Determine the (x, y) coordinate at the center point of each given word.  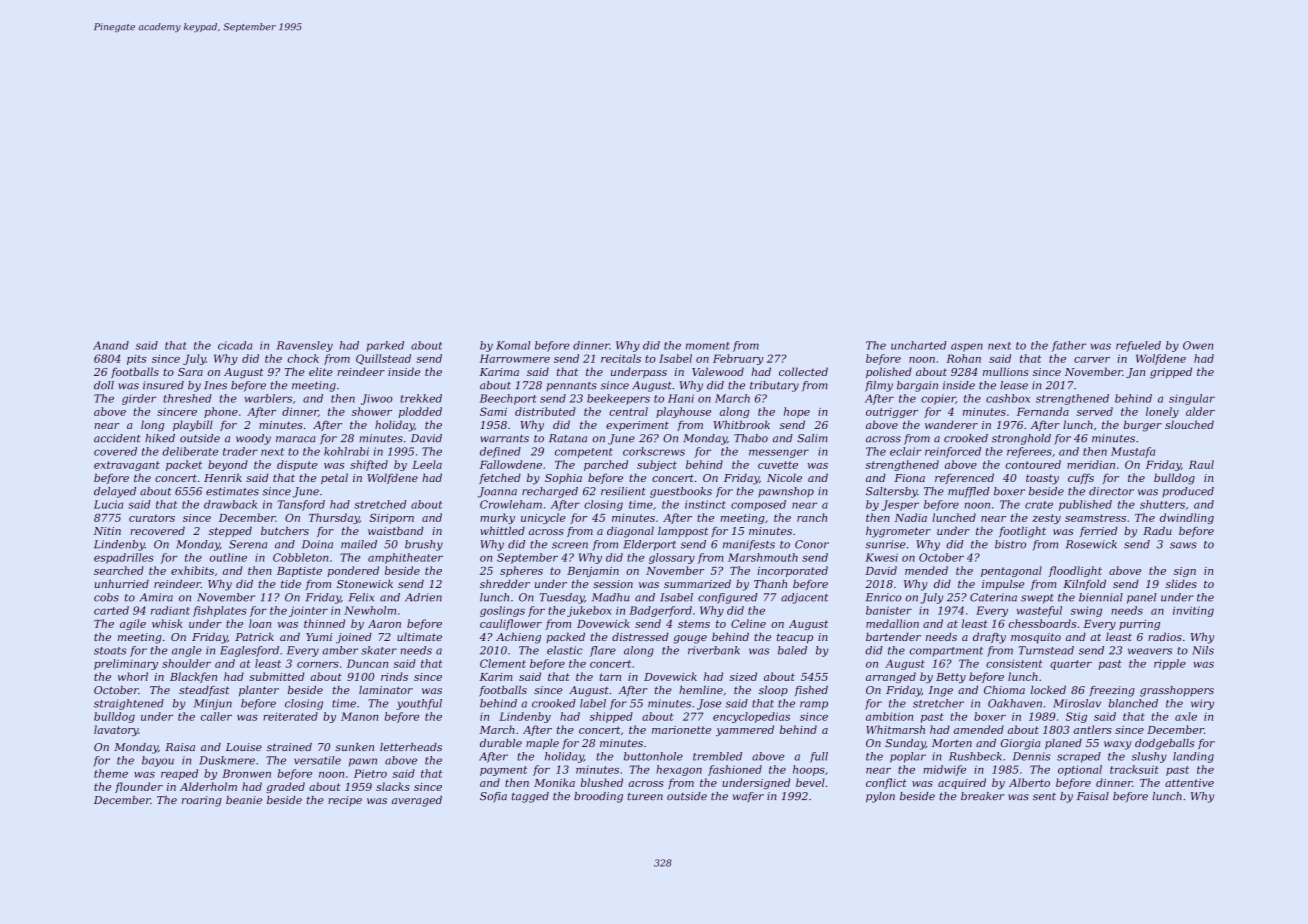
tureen (645, 797)
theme (111, 773)
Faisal (1093, 796)
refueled (1138, 346)
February (738, 359)
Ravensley (305, 346)
